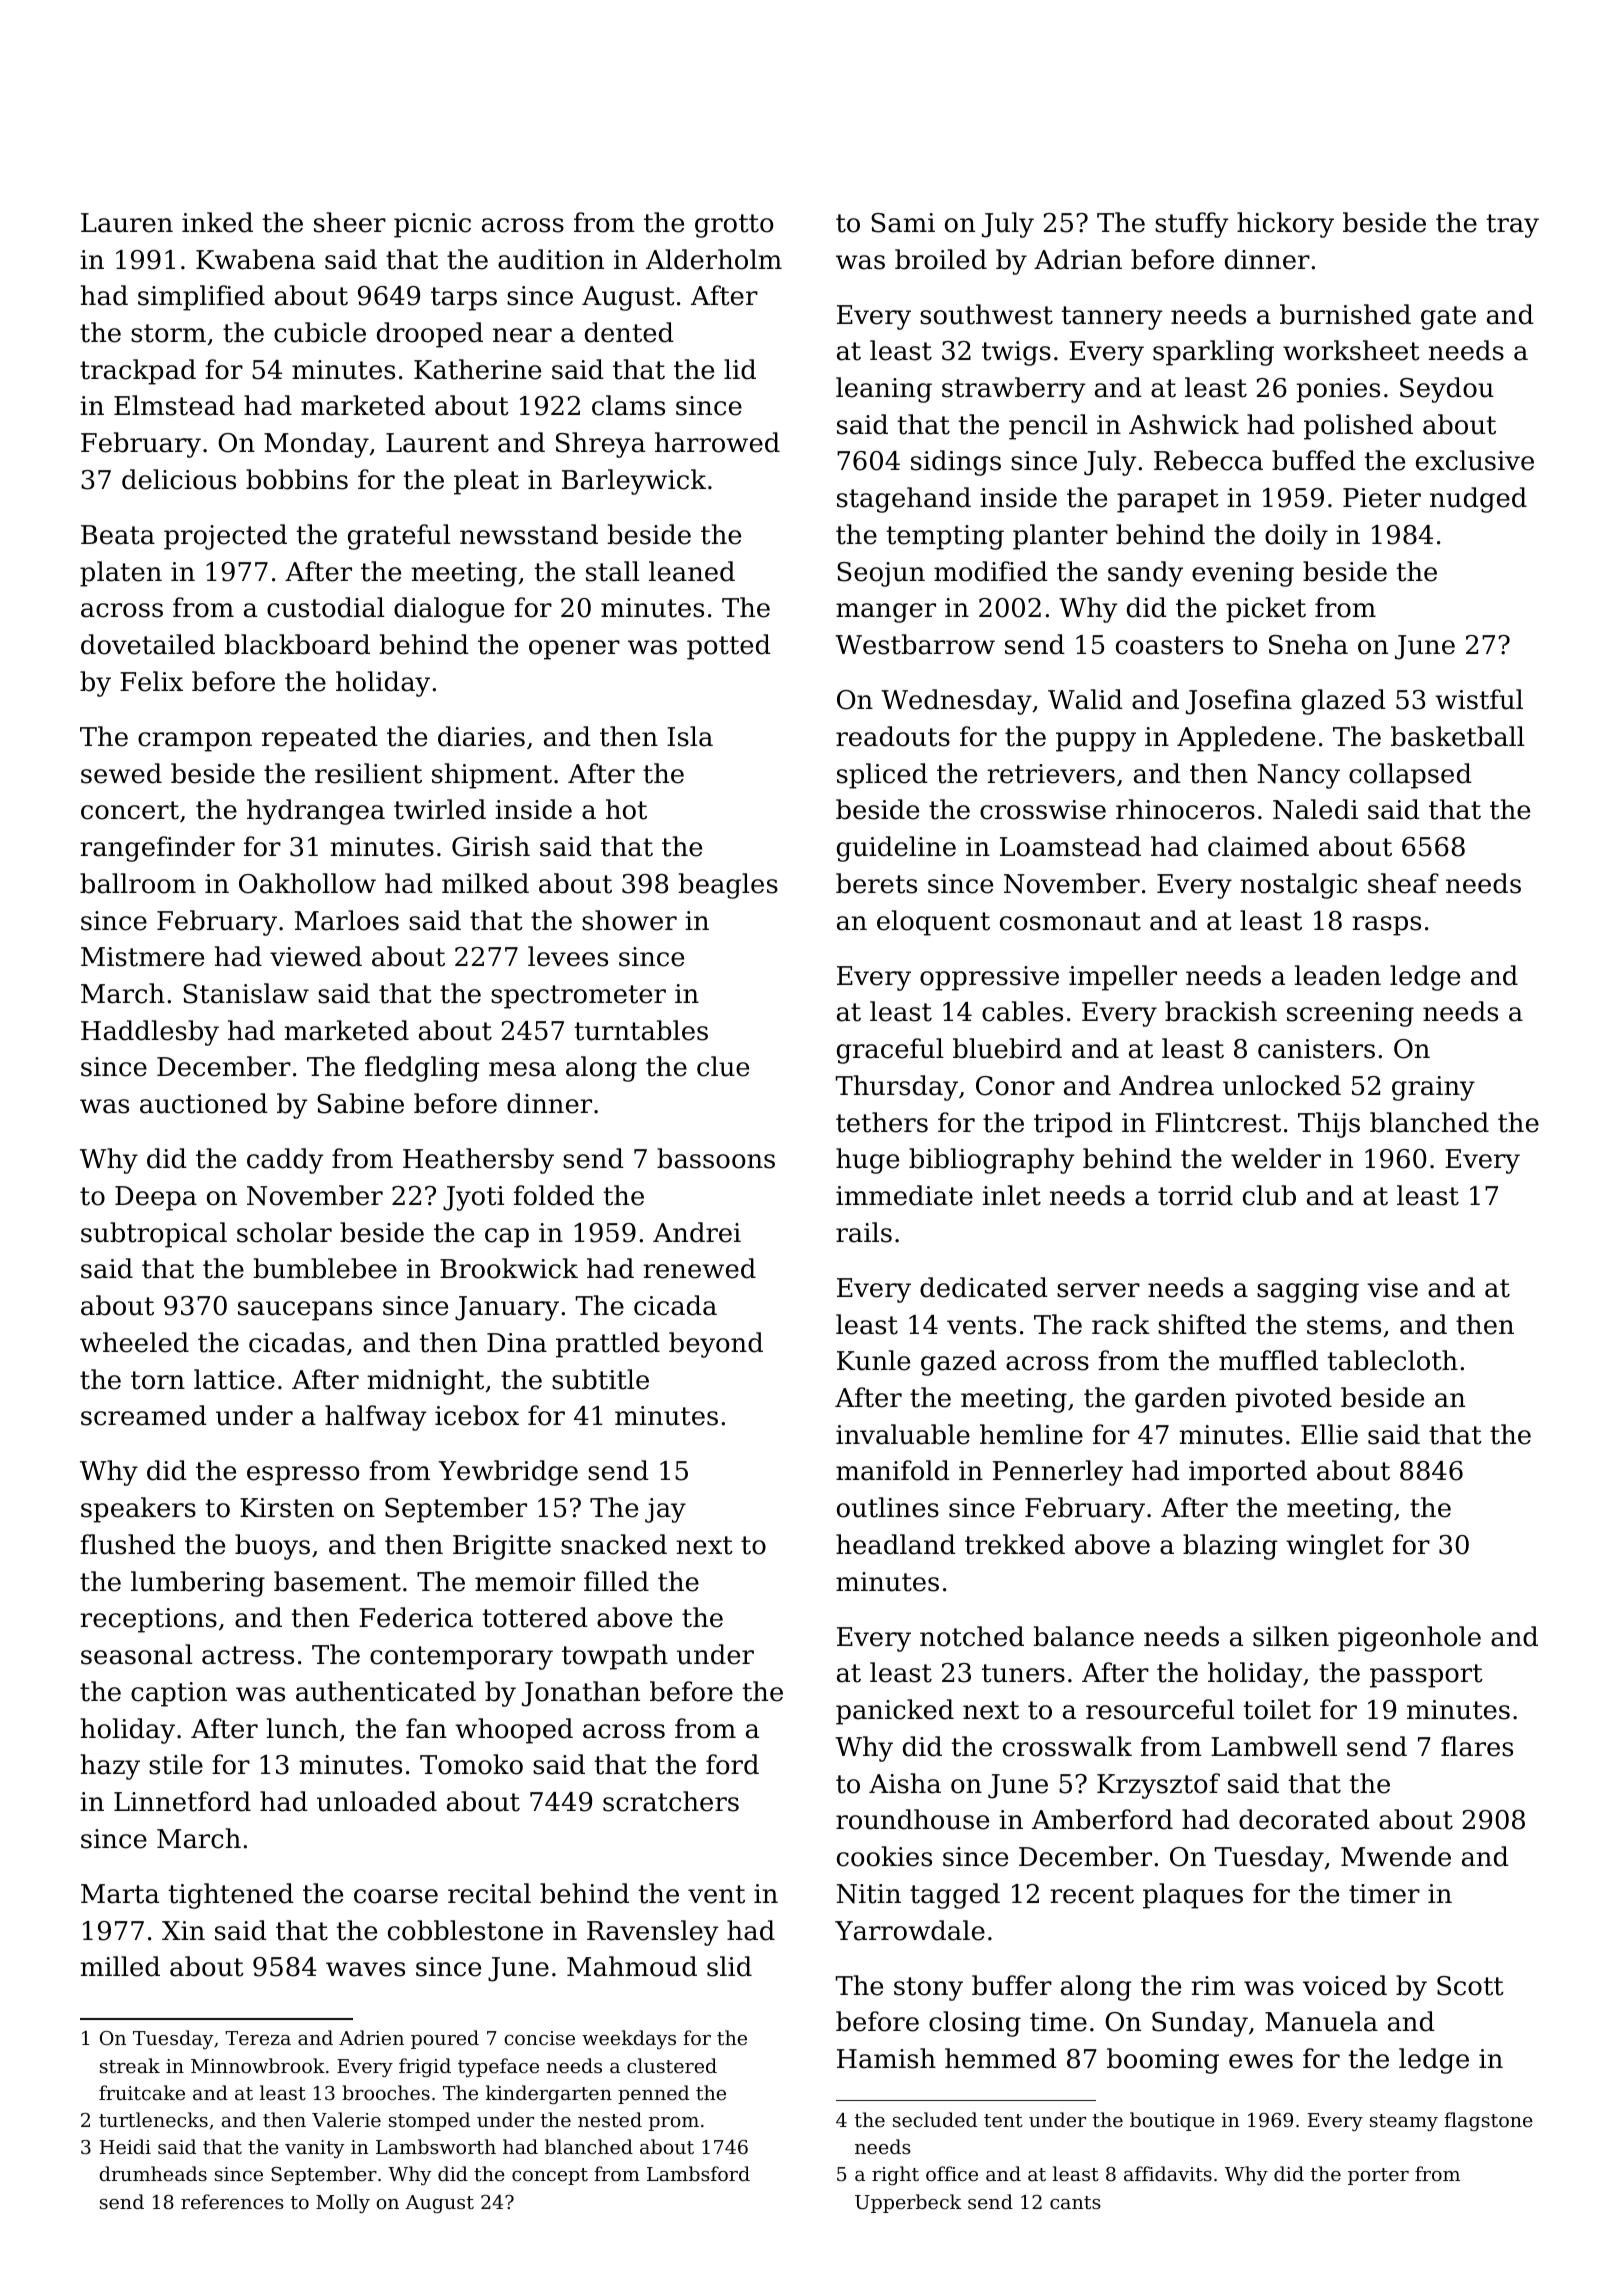  Describe the element at coordinates (320, 332) in the document. I see `cubicle` at that location.
